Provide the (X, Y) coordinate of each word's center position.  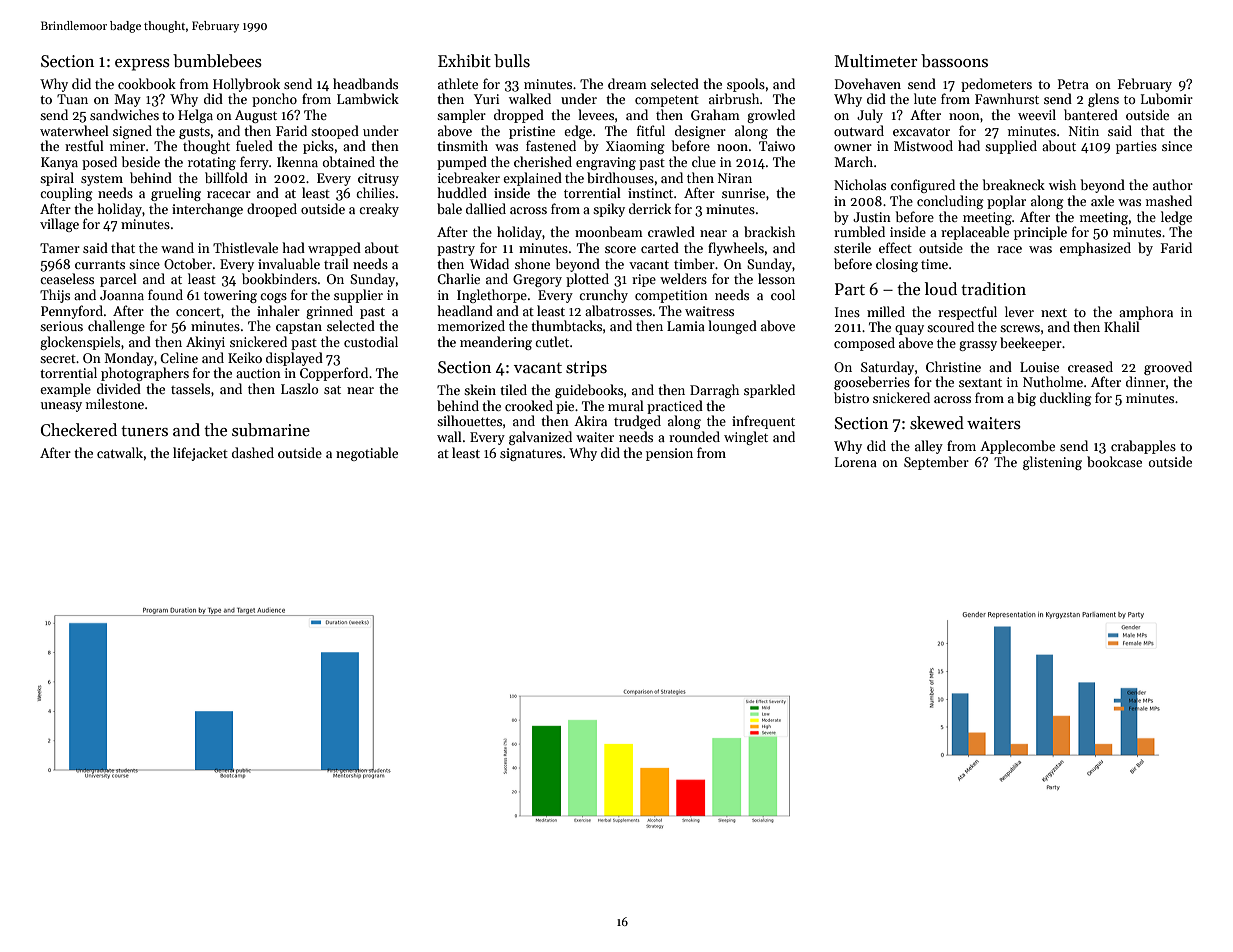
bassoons (954, 61)
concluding (950, 202)
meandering (496, 343)
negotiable (367, 454)
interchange (207, 210)
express (142, 65)
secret (58, 359)
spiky (609, 210)
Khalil (1122, 326)
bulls (512, 61)
